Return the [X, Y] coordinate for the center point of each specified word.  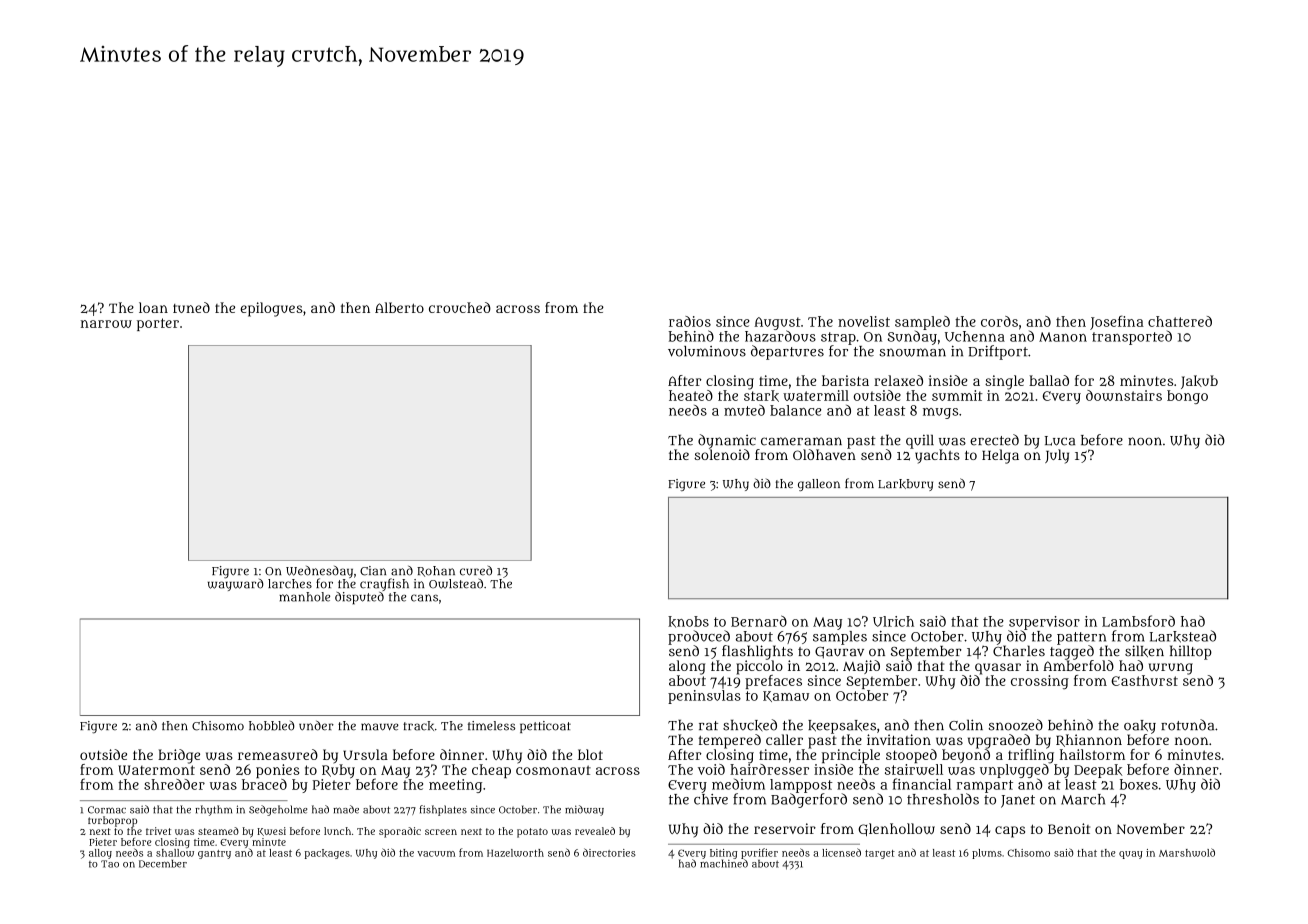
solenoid [722, 454]
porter [158, 324]
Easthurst [1144, 680]
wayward [236, 584]
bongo [1187, 397]
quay [1131, 855]
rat [708, 726]
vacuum [436, 854]
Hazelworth [515, 853]
